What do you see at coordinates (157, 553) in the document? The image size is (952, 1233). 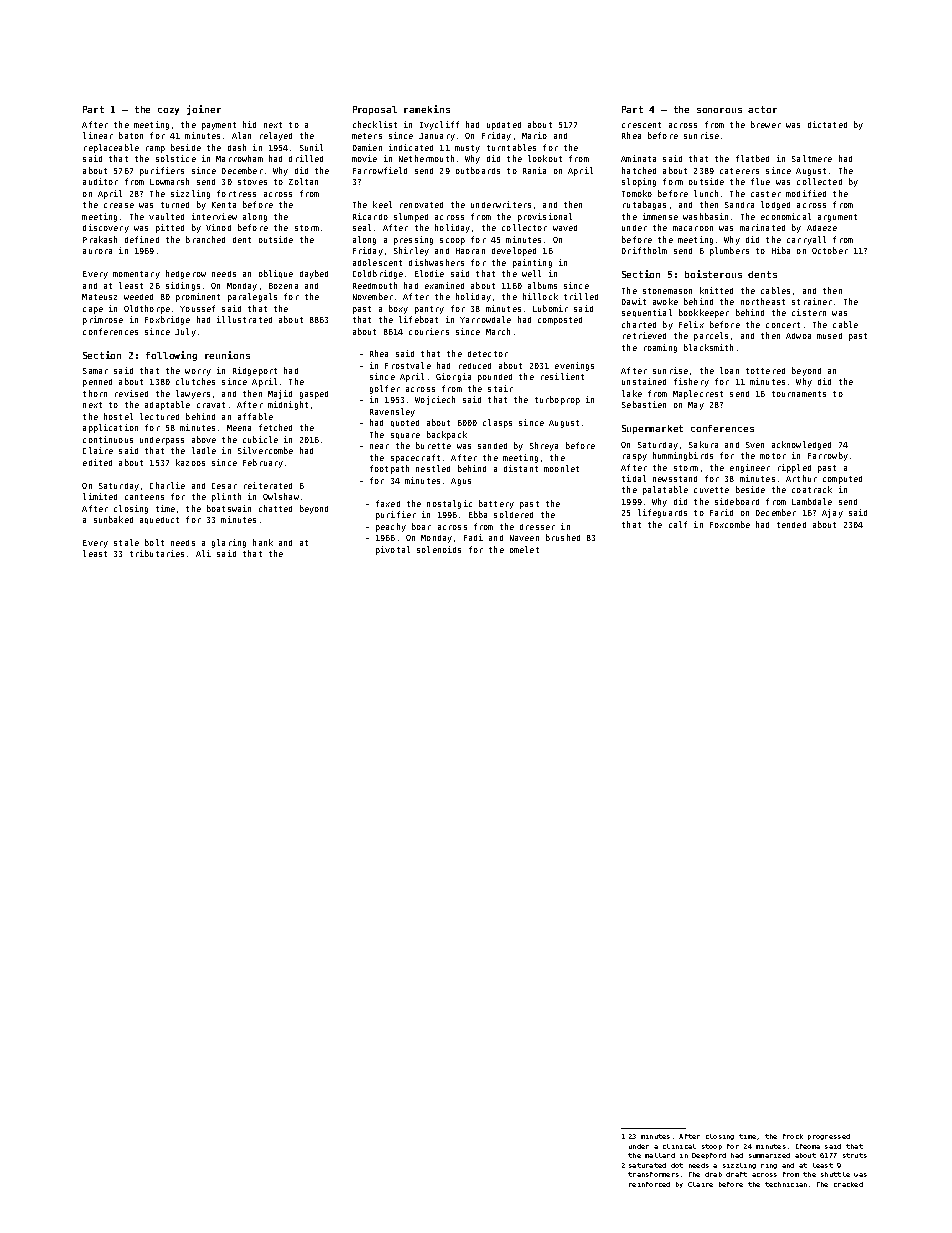 I see `tributaries` at bounding box center [157, 553].
